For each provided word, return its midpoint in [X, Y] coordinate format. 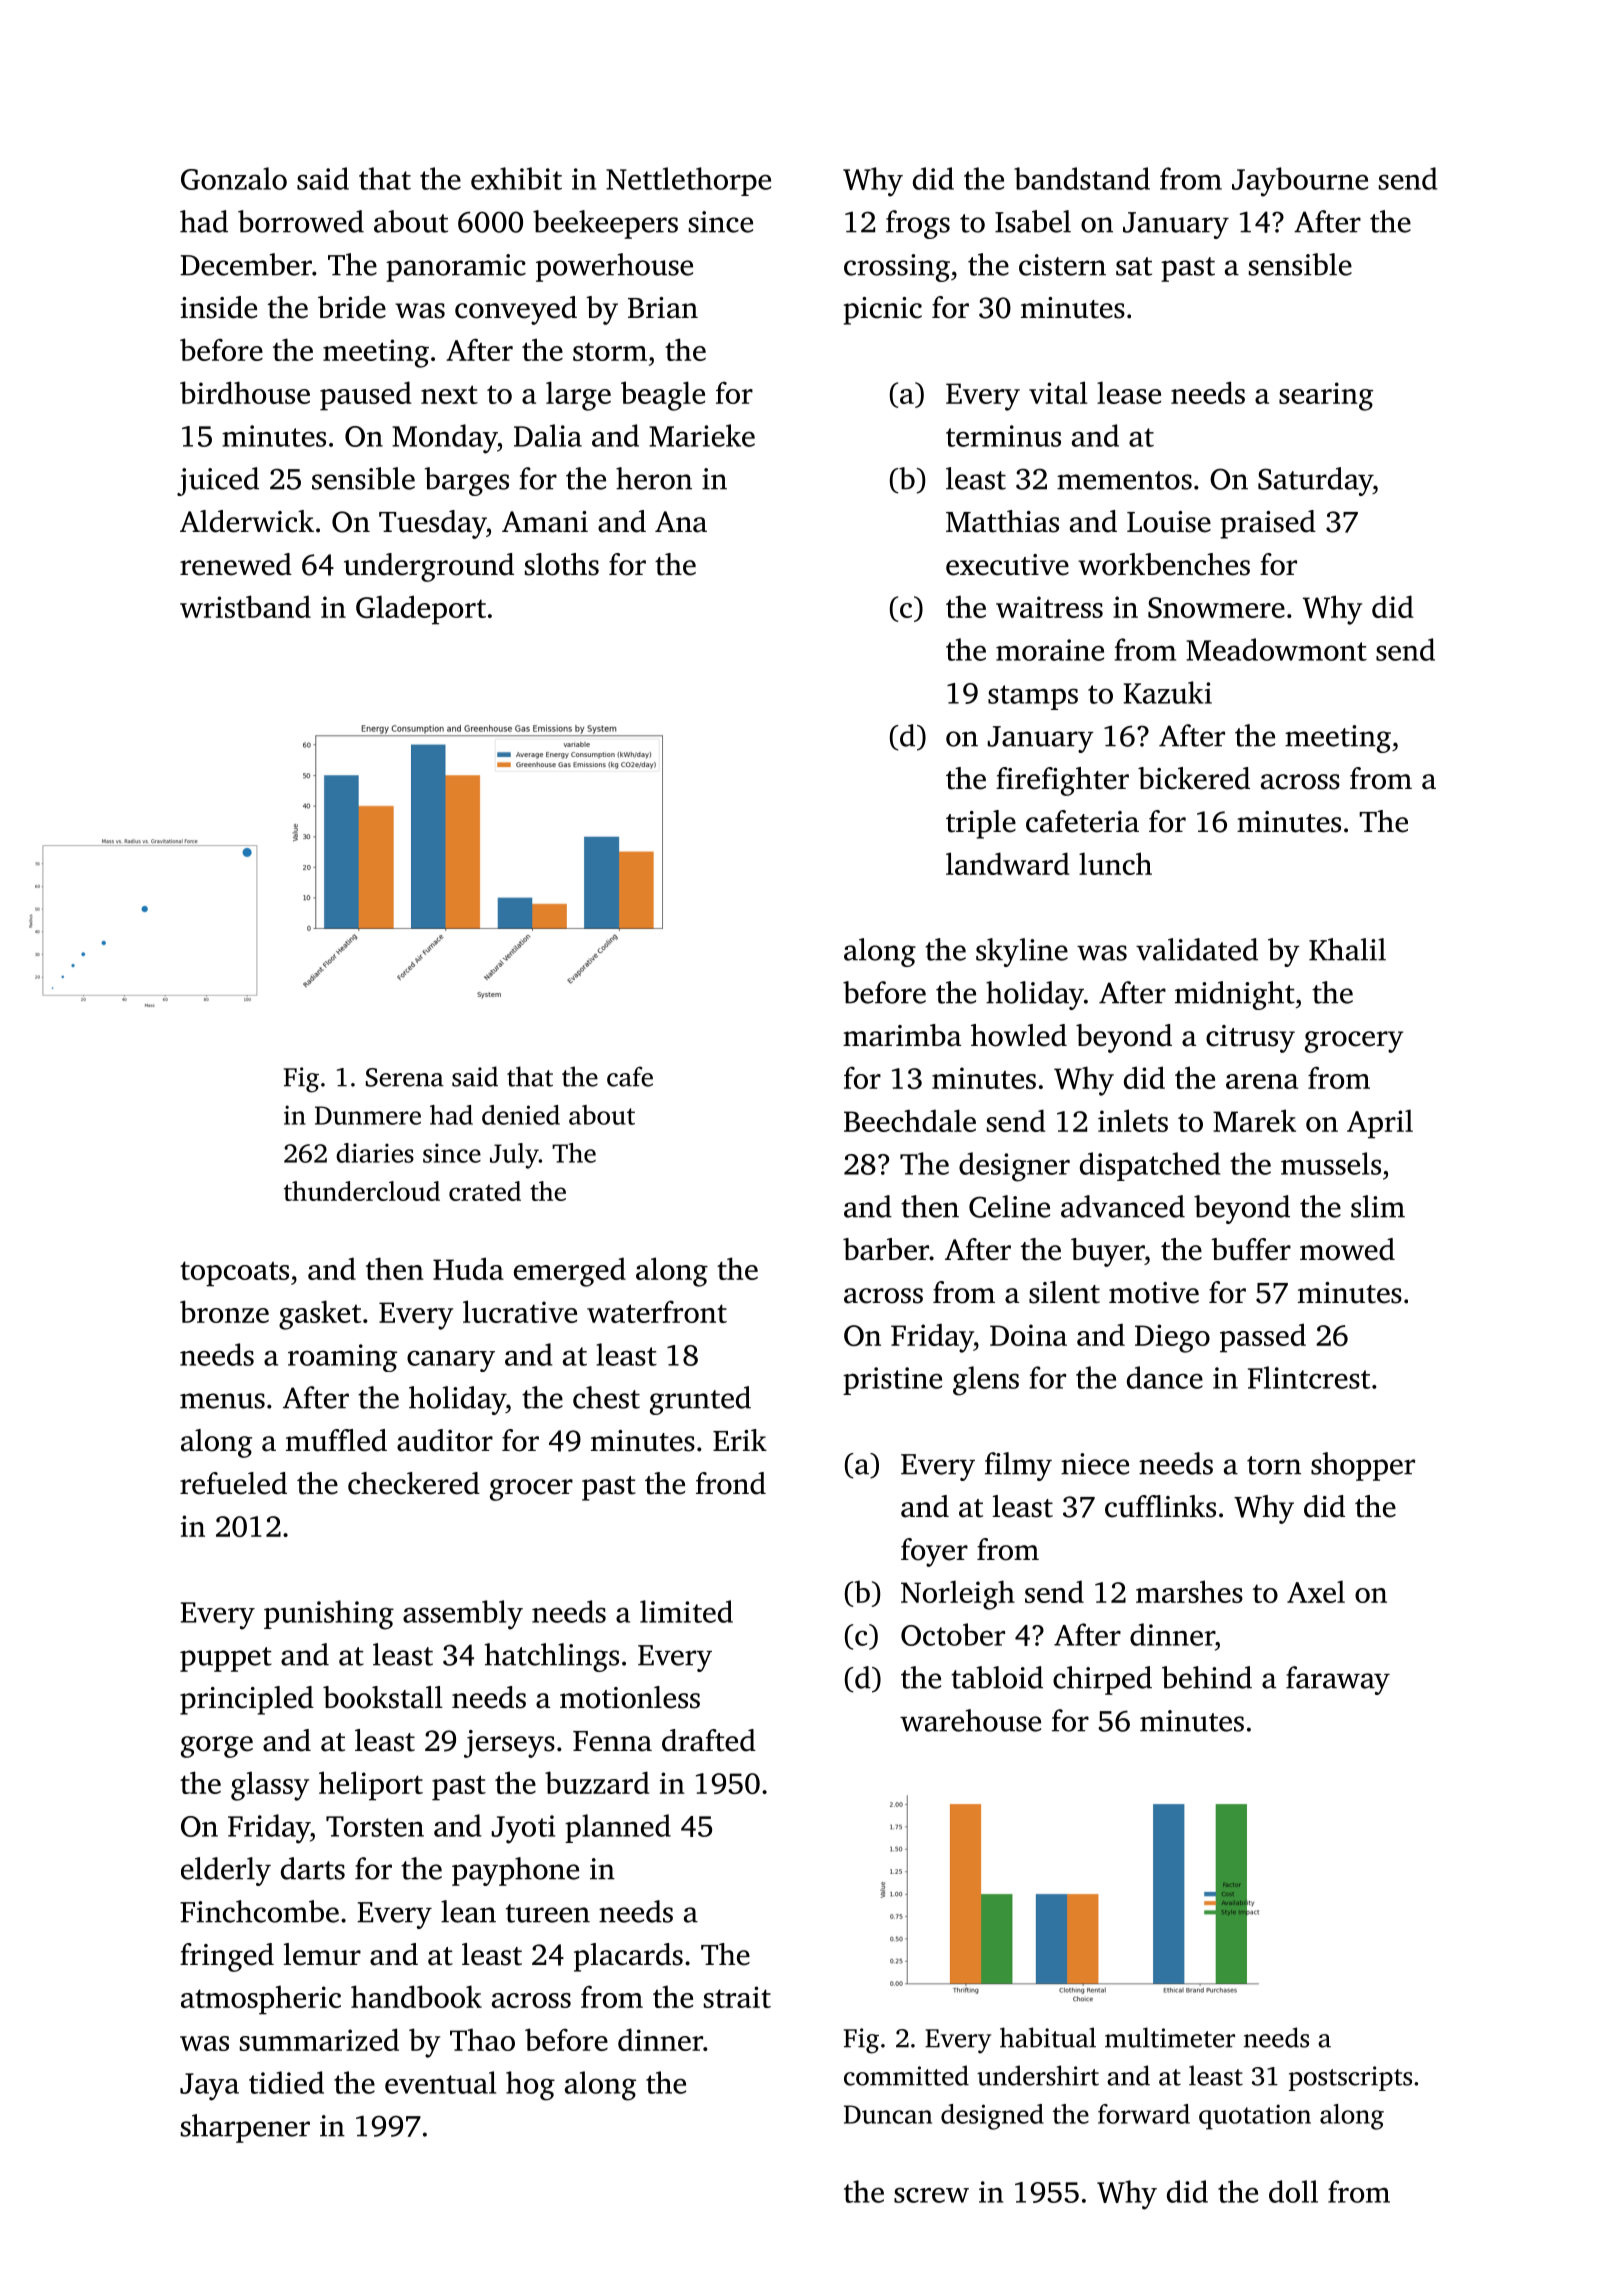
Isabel [1033, 221]
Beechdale [910, 1120]
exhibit [516, 178]
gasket [320, 1315]
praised [1268, 524]
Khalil [1347, 949]
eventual [440, 2082]
